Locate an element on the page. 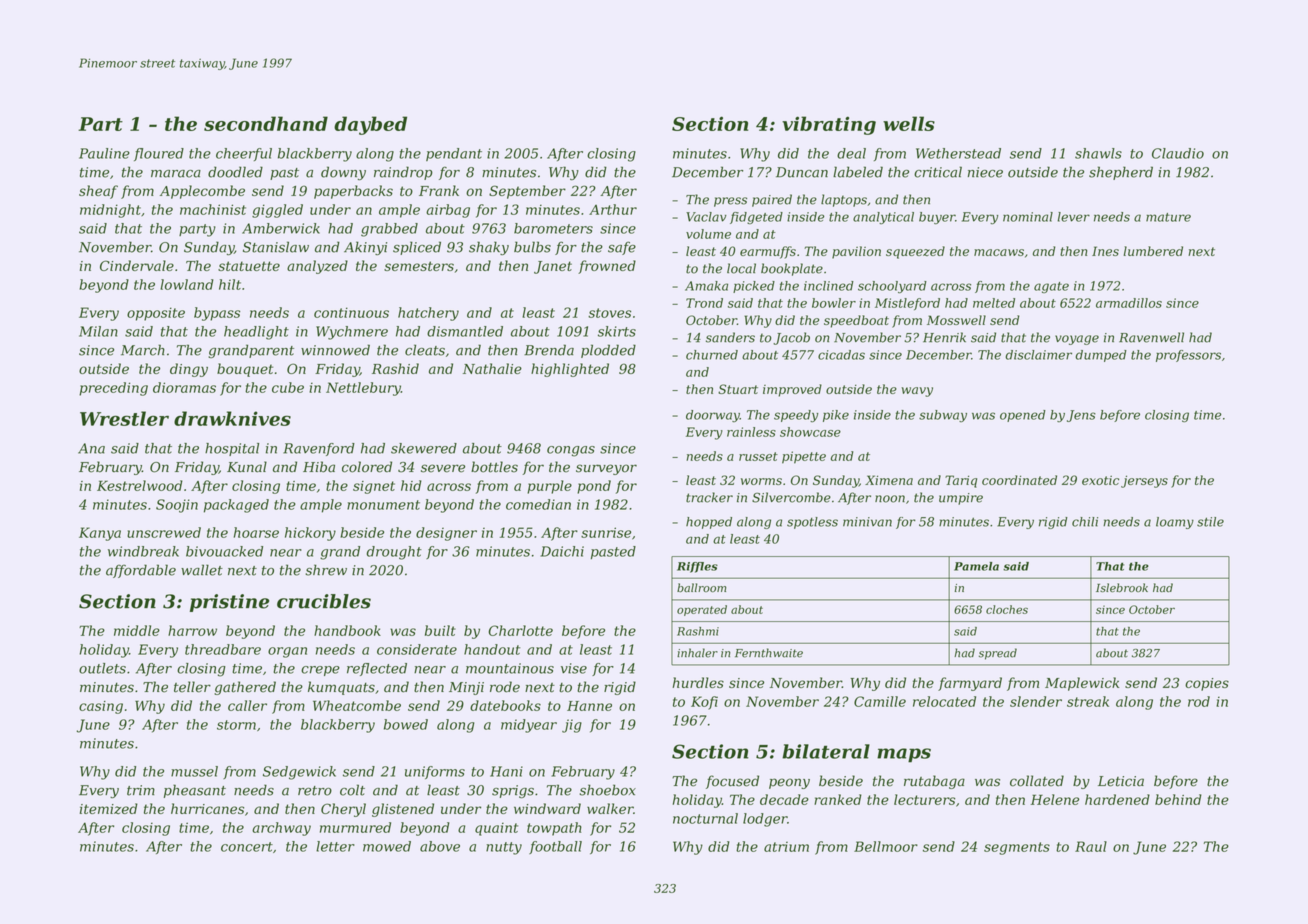 This image has height=924, width=1308. atrium is located at coordinates (786, 847).
